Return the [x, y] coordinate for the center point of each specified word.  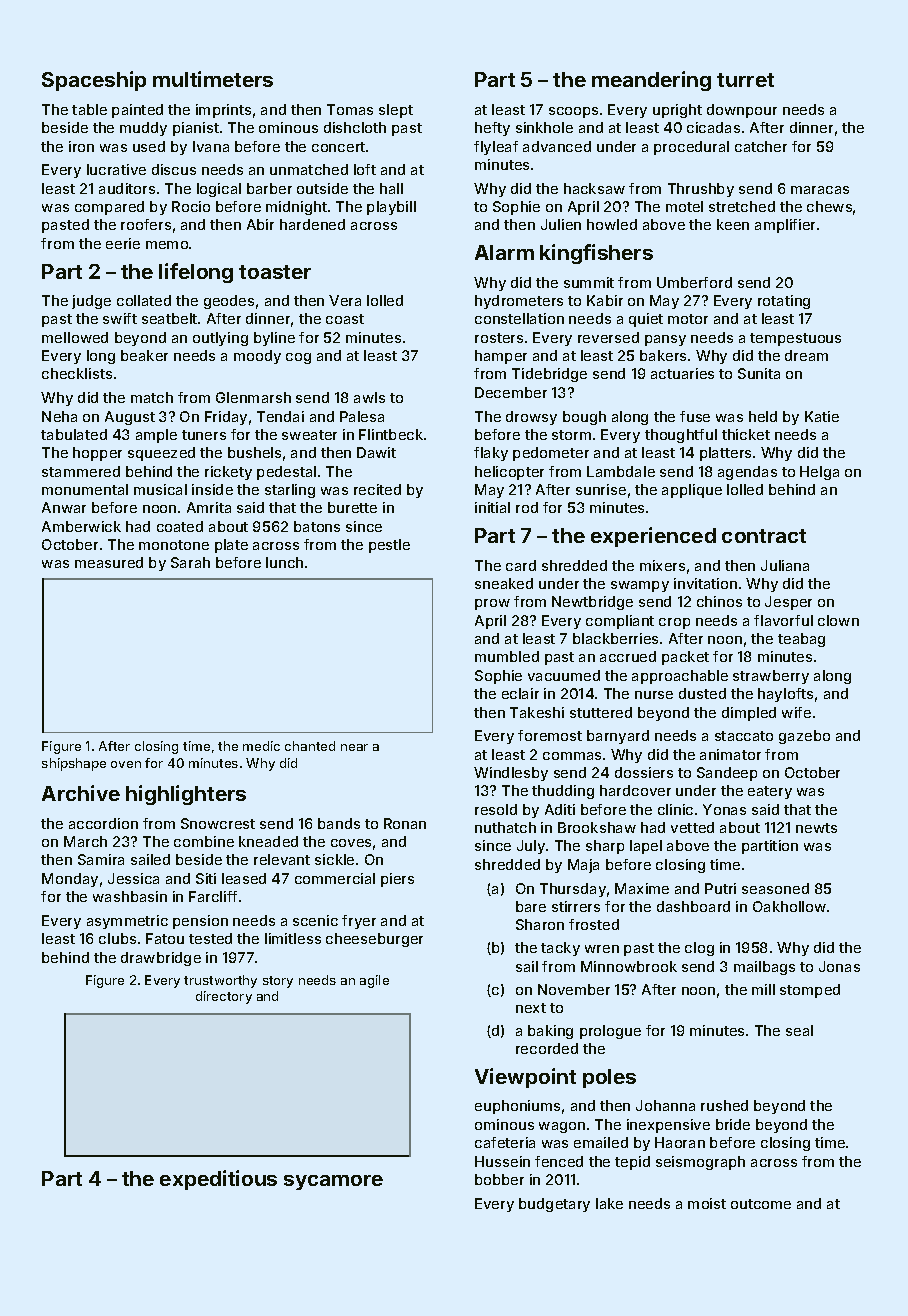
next [531, 1008]
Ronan [405, 823]
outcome [761, 1204]
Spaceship [94, 81]
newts [816, 828]
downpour [742, 111]
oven [126, 764]
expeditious [218, 1180]
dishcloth [355, 127]
